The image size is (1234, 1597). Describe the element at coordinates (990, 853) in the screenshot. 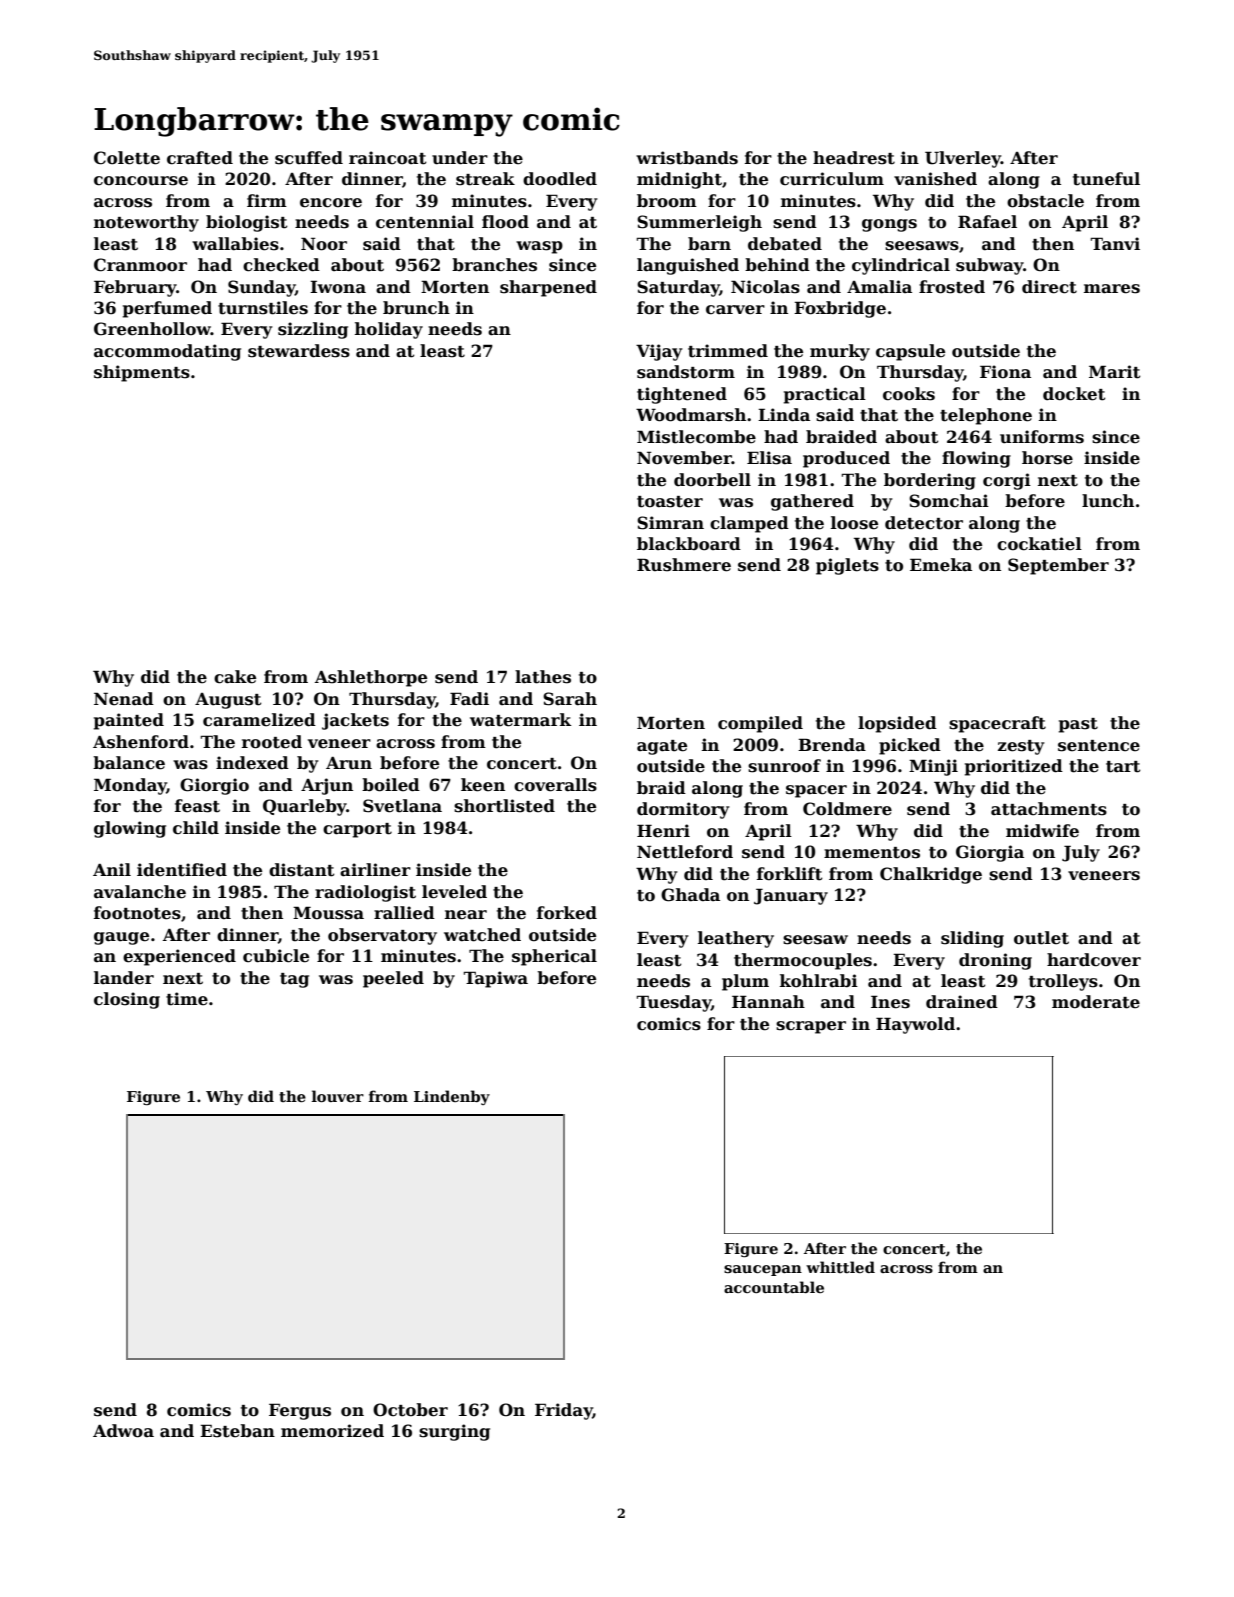

I see `Giorgia` at that location.
